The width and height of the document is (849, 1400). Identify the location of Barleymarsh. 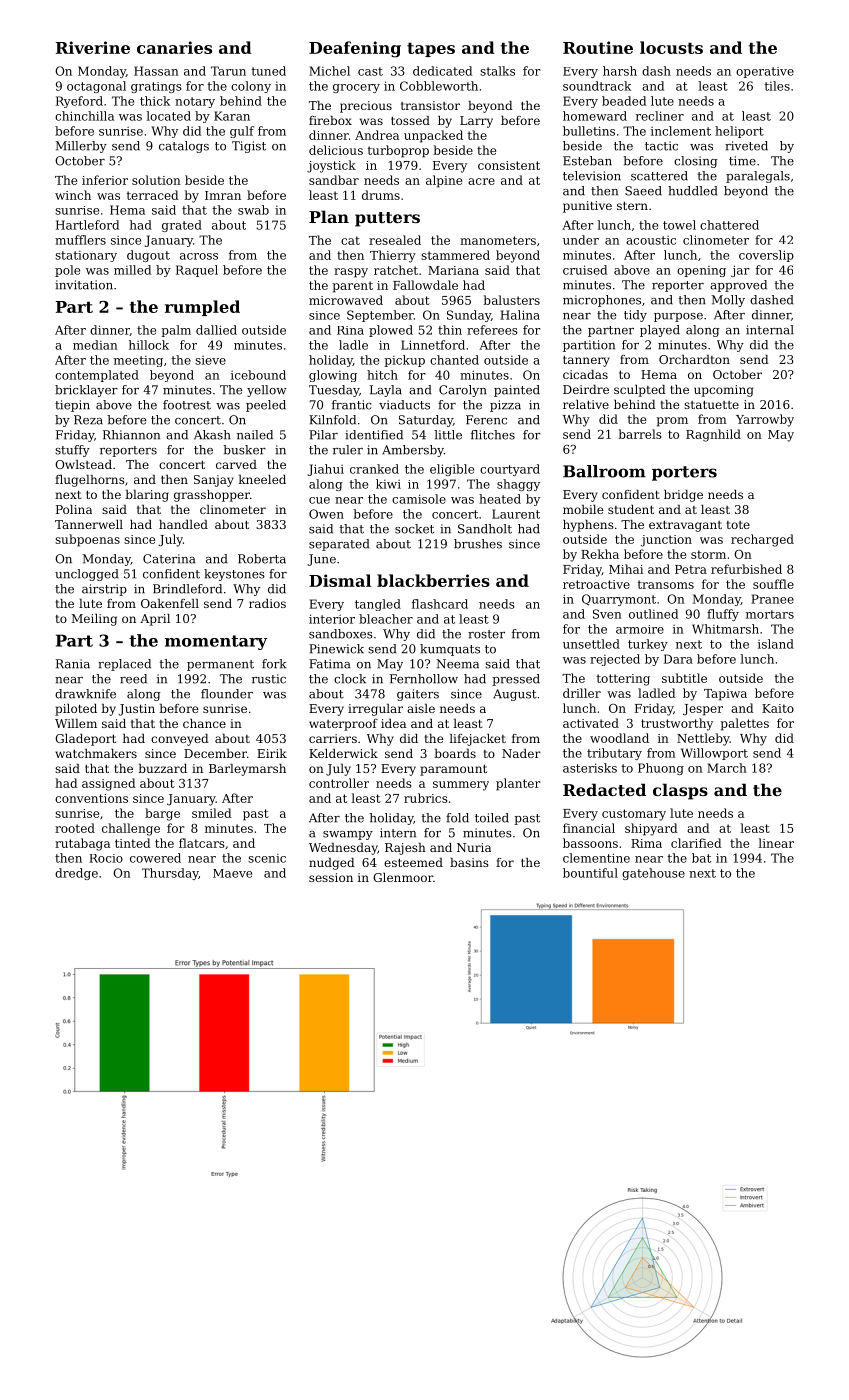
(247, 770).
